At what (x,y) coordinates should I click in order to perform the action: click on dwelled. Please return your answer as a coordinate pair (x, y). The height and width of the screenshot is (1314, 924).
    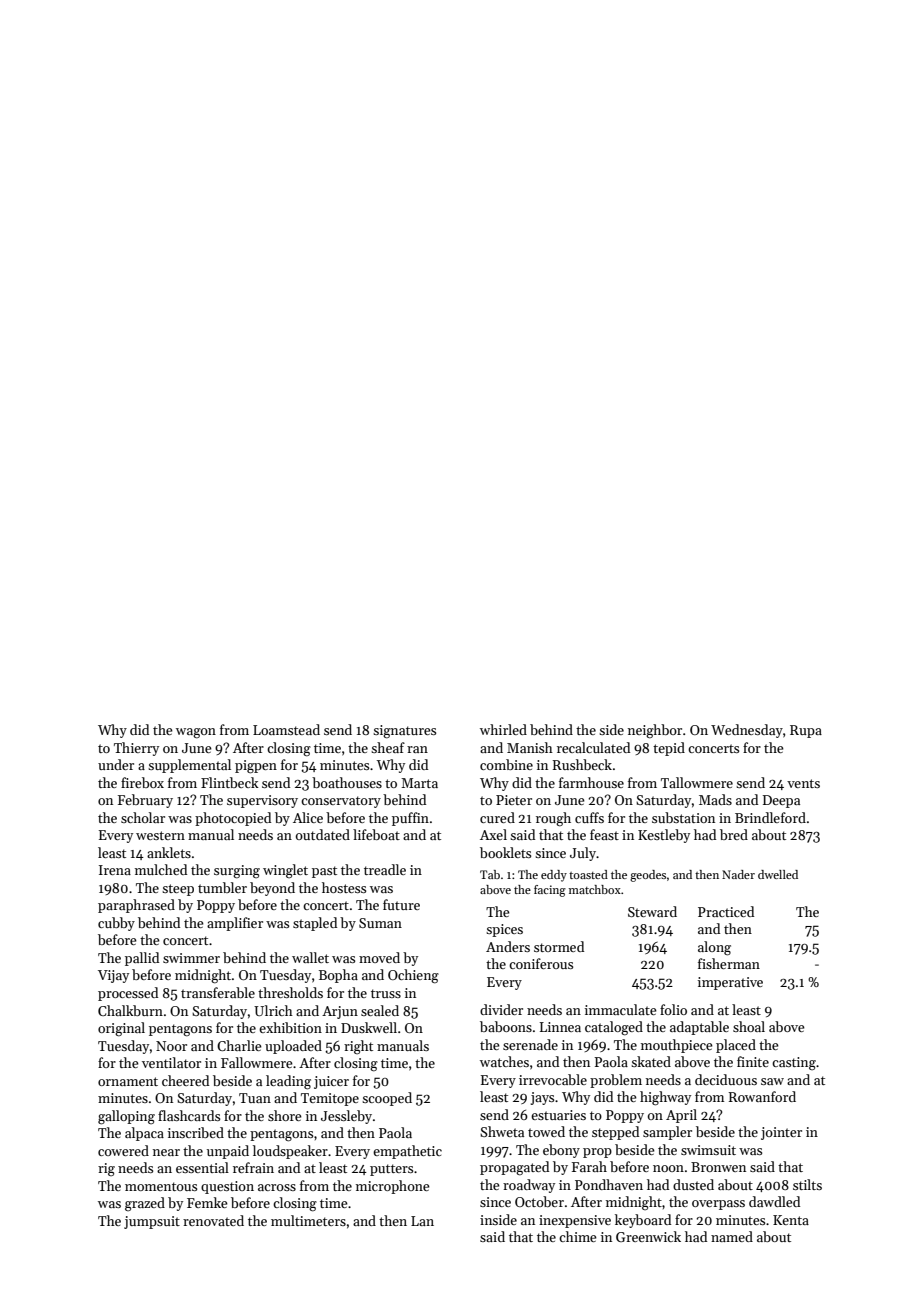
    Looking at the image, I should click on (778, 874).
